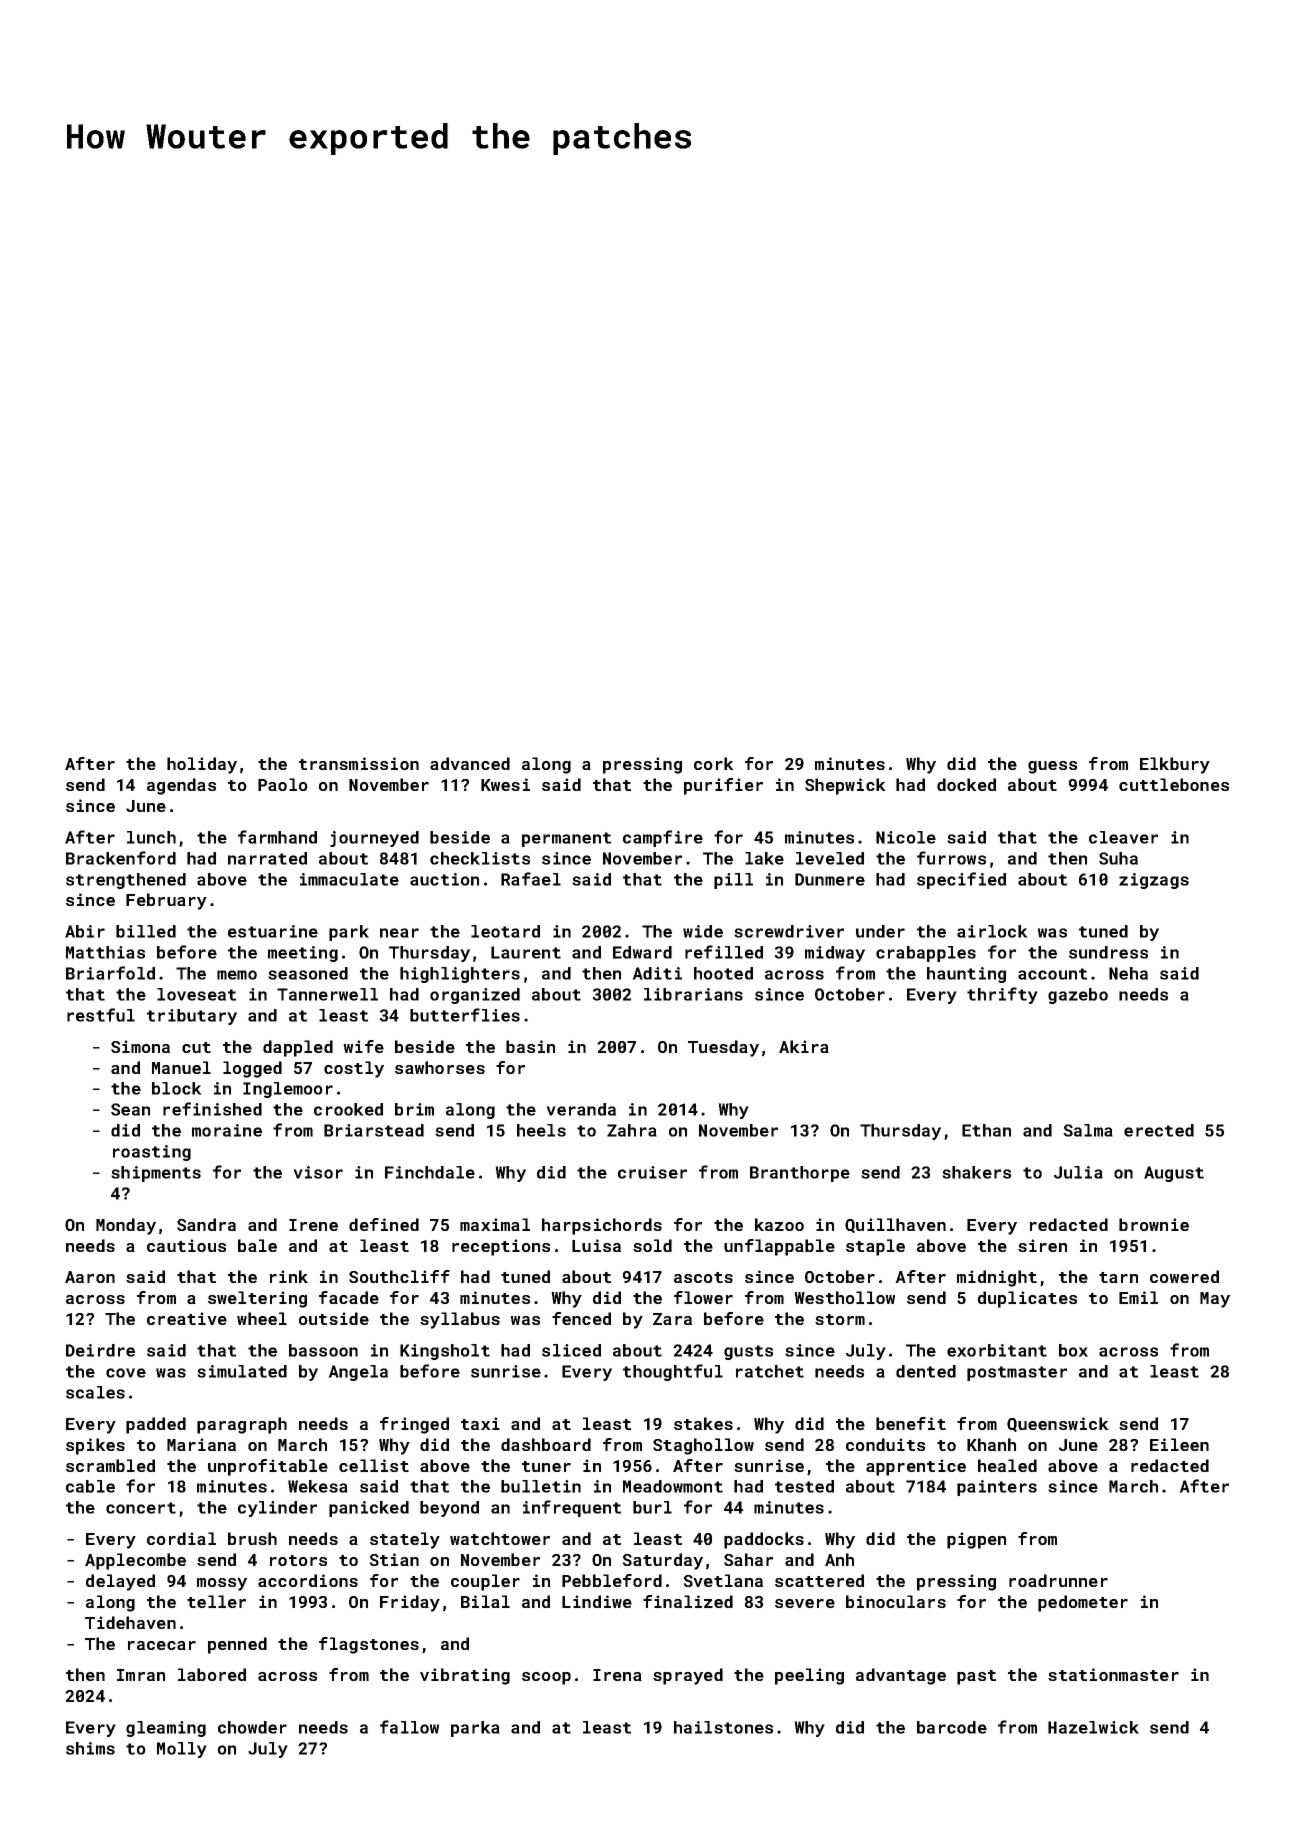  I want to click on furrows, so click(951, 858).
